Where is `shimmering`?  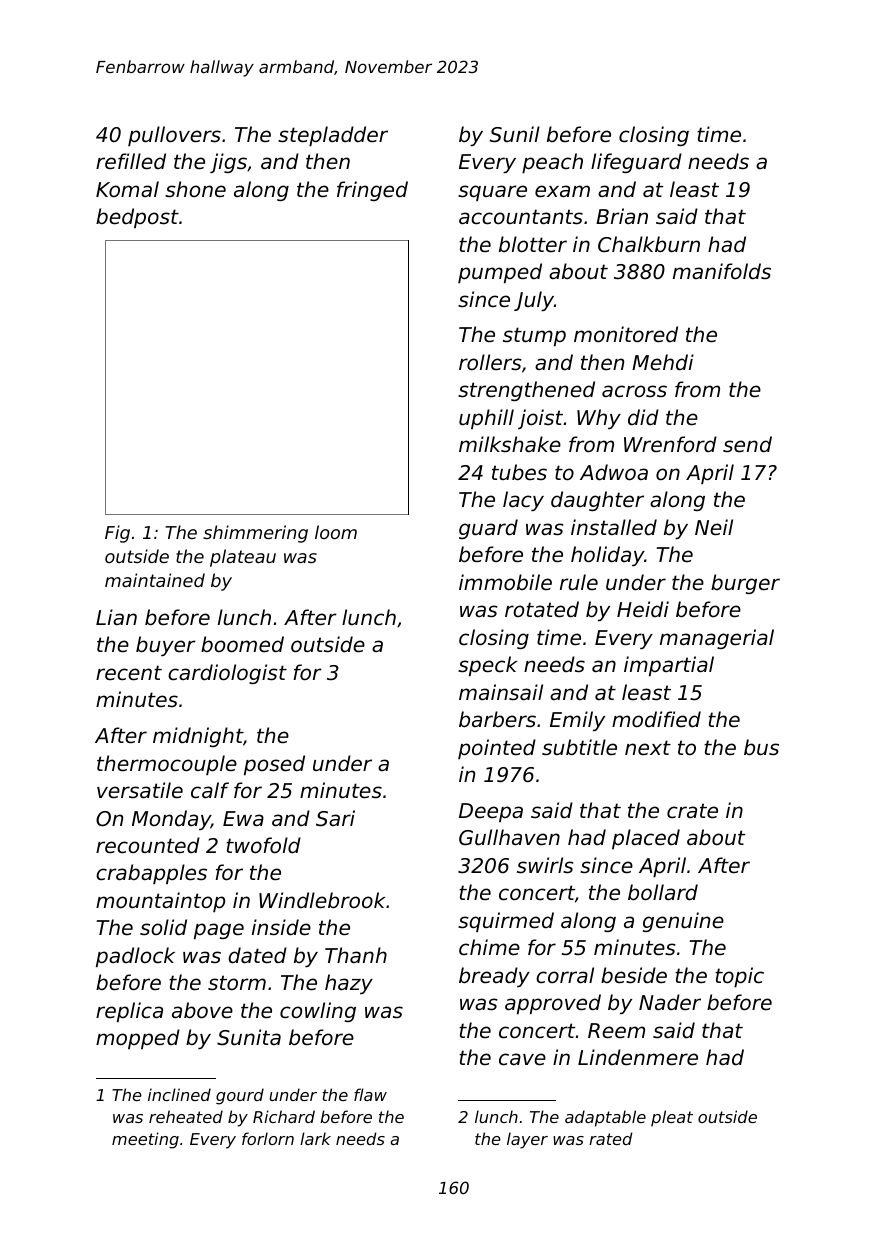
shimmering is located at coordinates (255, 534).
